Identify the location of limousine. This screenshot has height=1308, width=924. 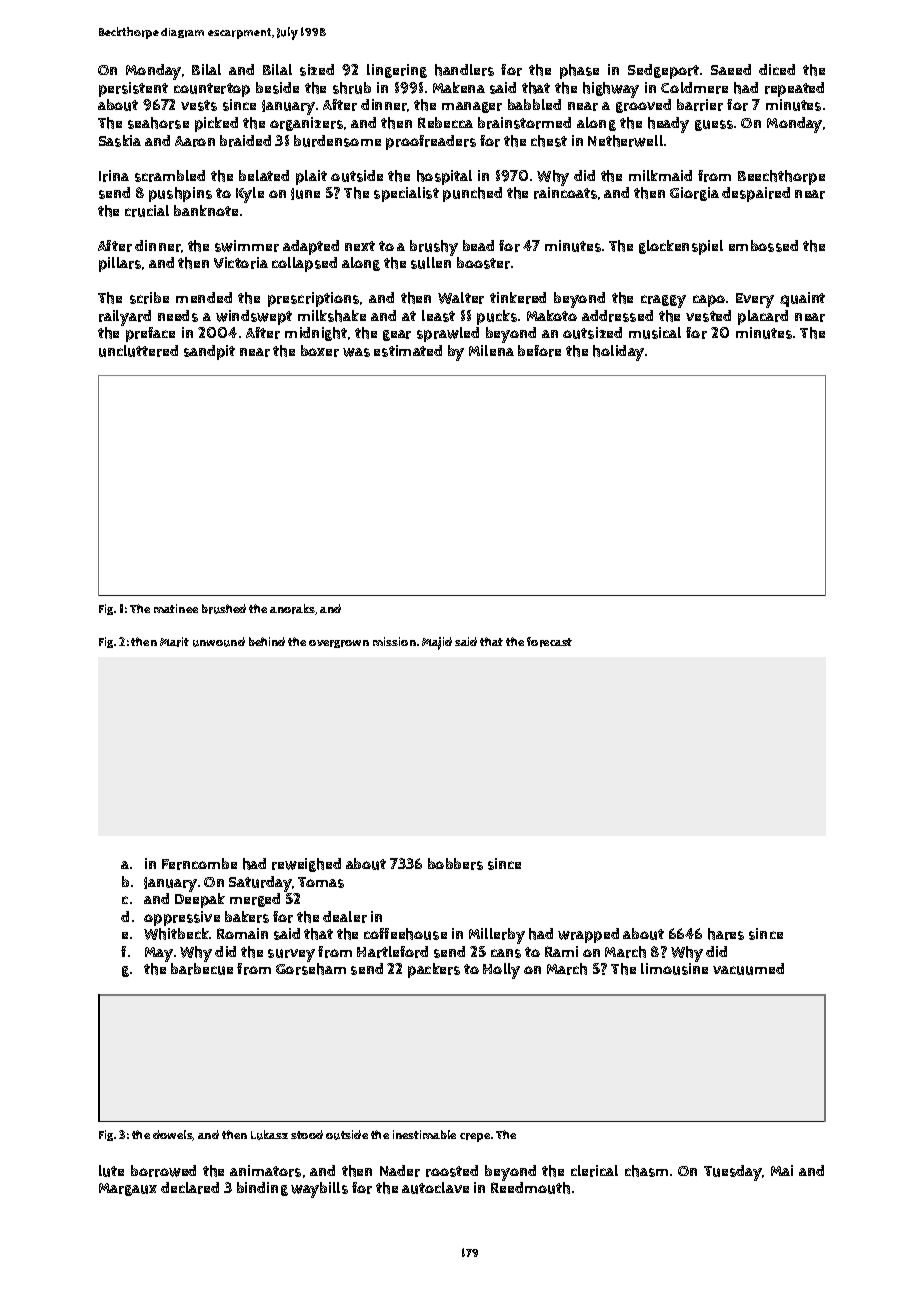
(674, 969).
